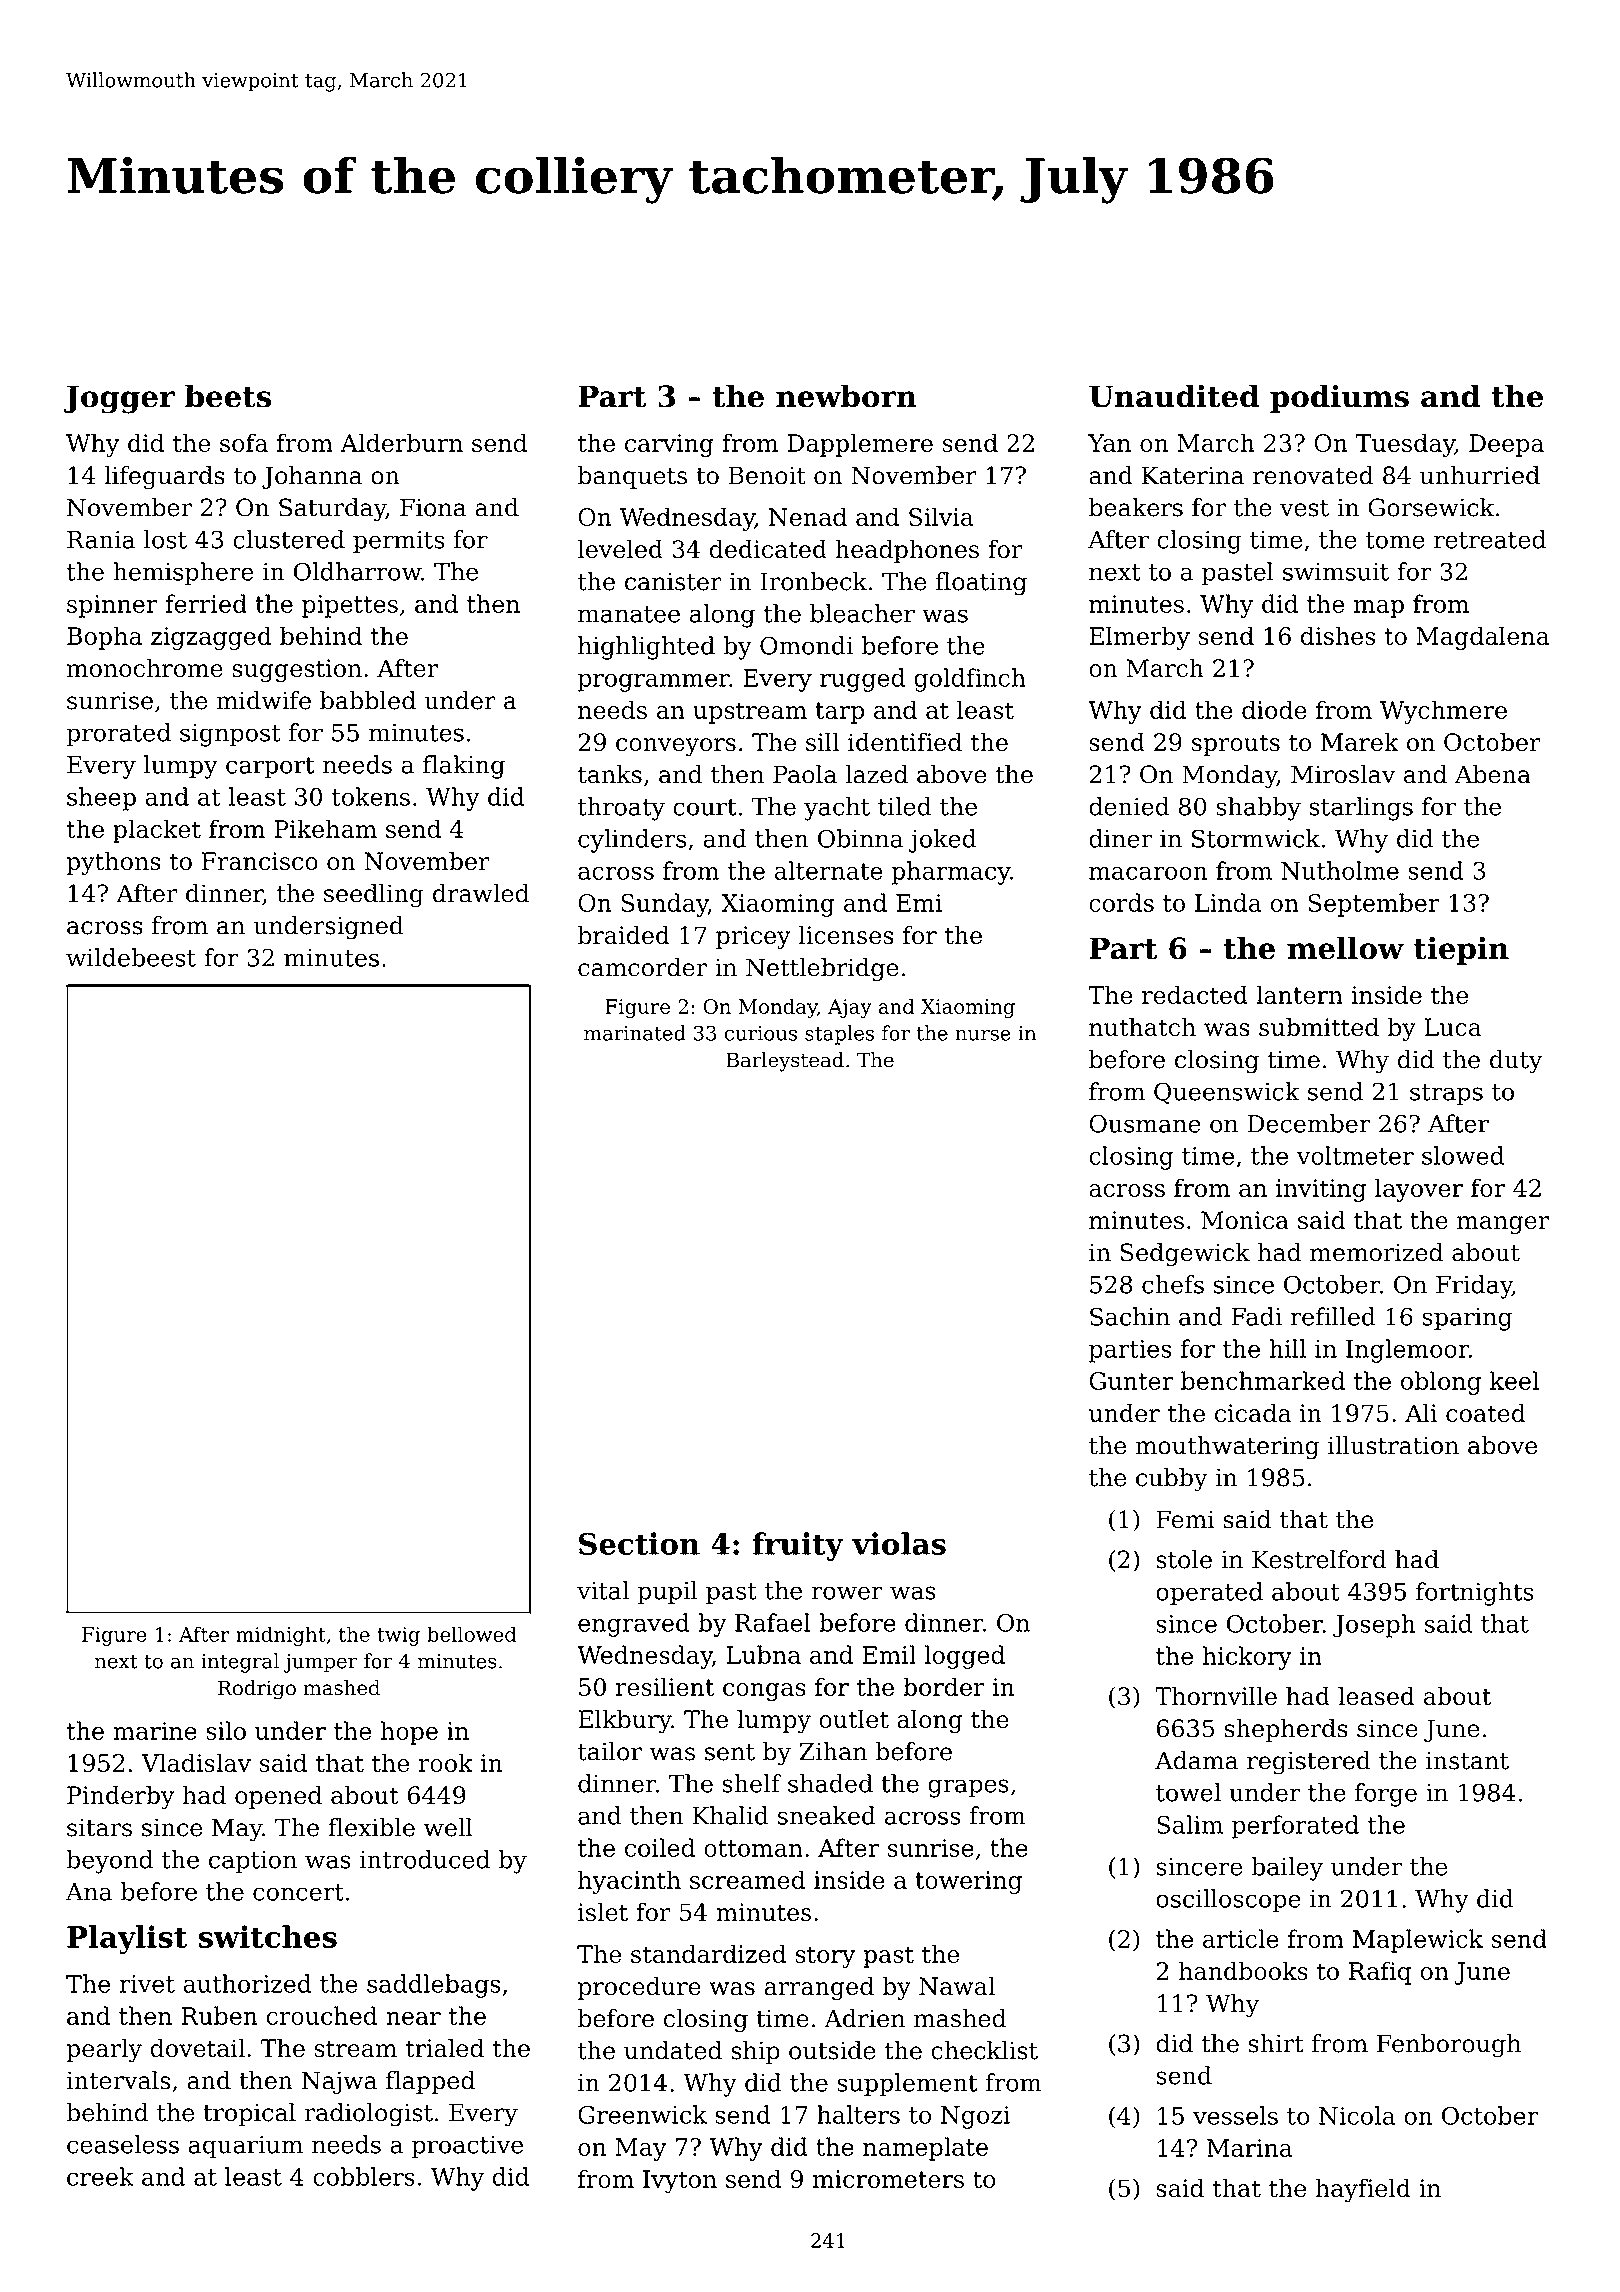  I want to click on congas, so click(764, 1692).
